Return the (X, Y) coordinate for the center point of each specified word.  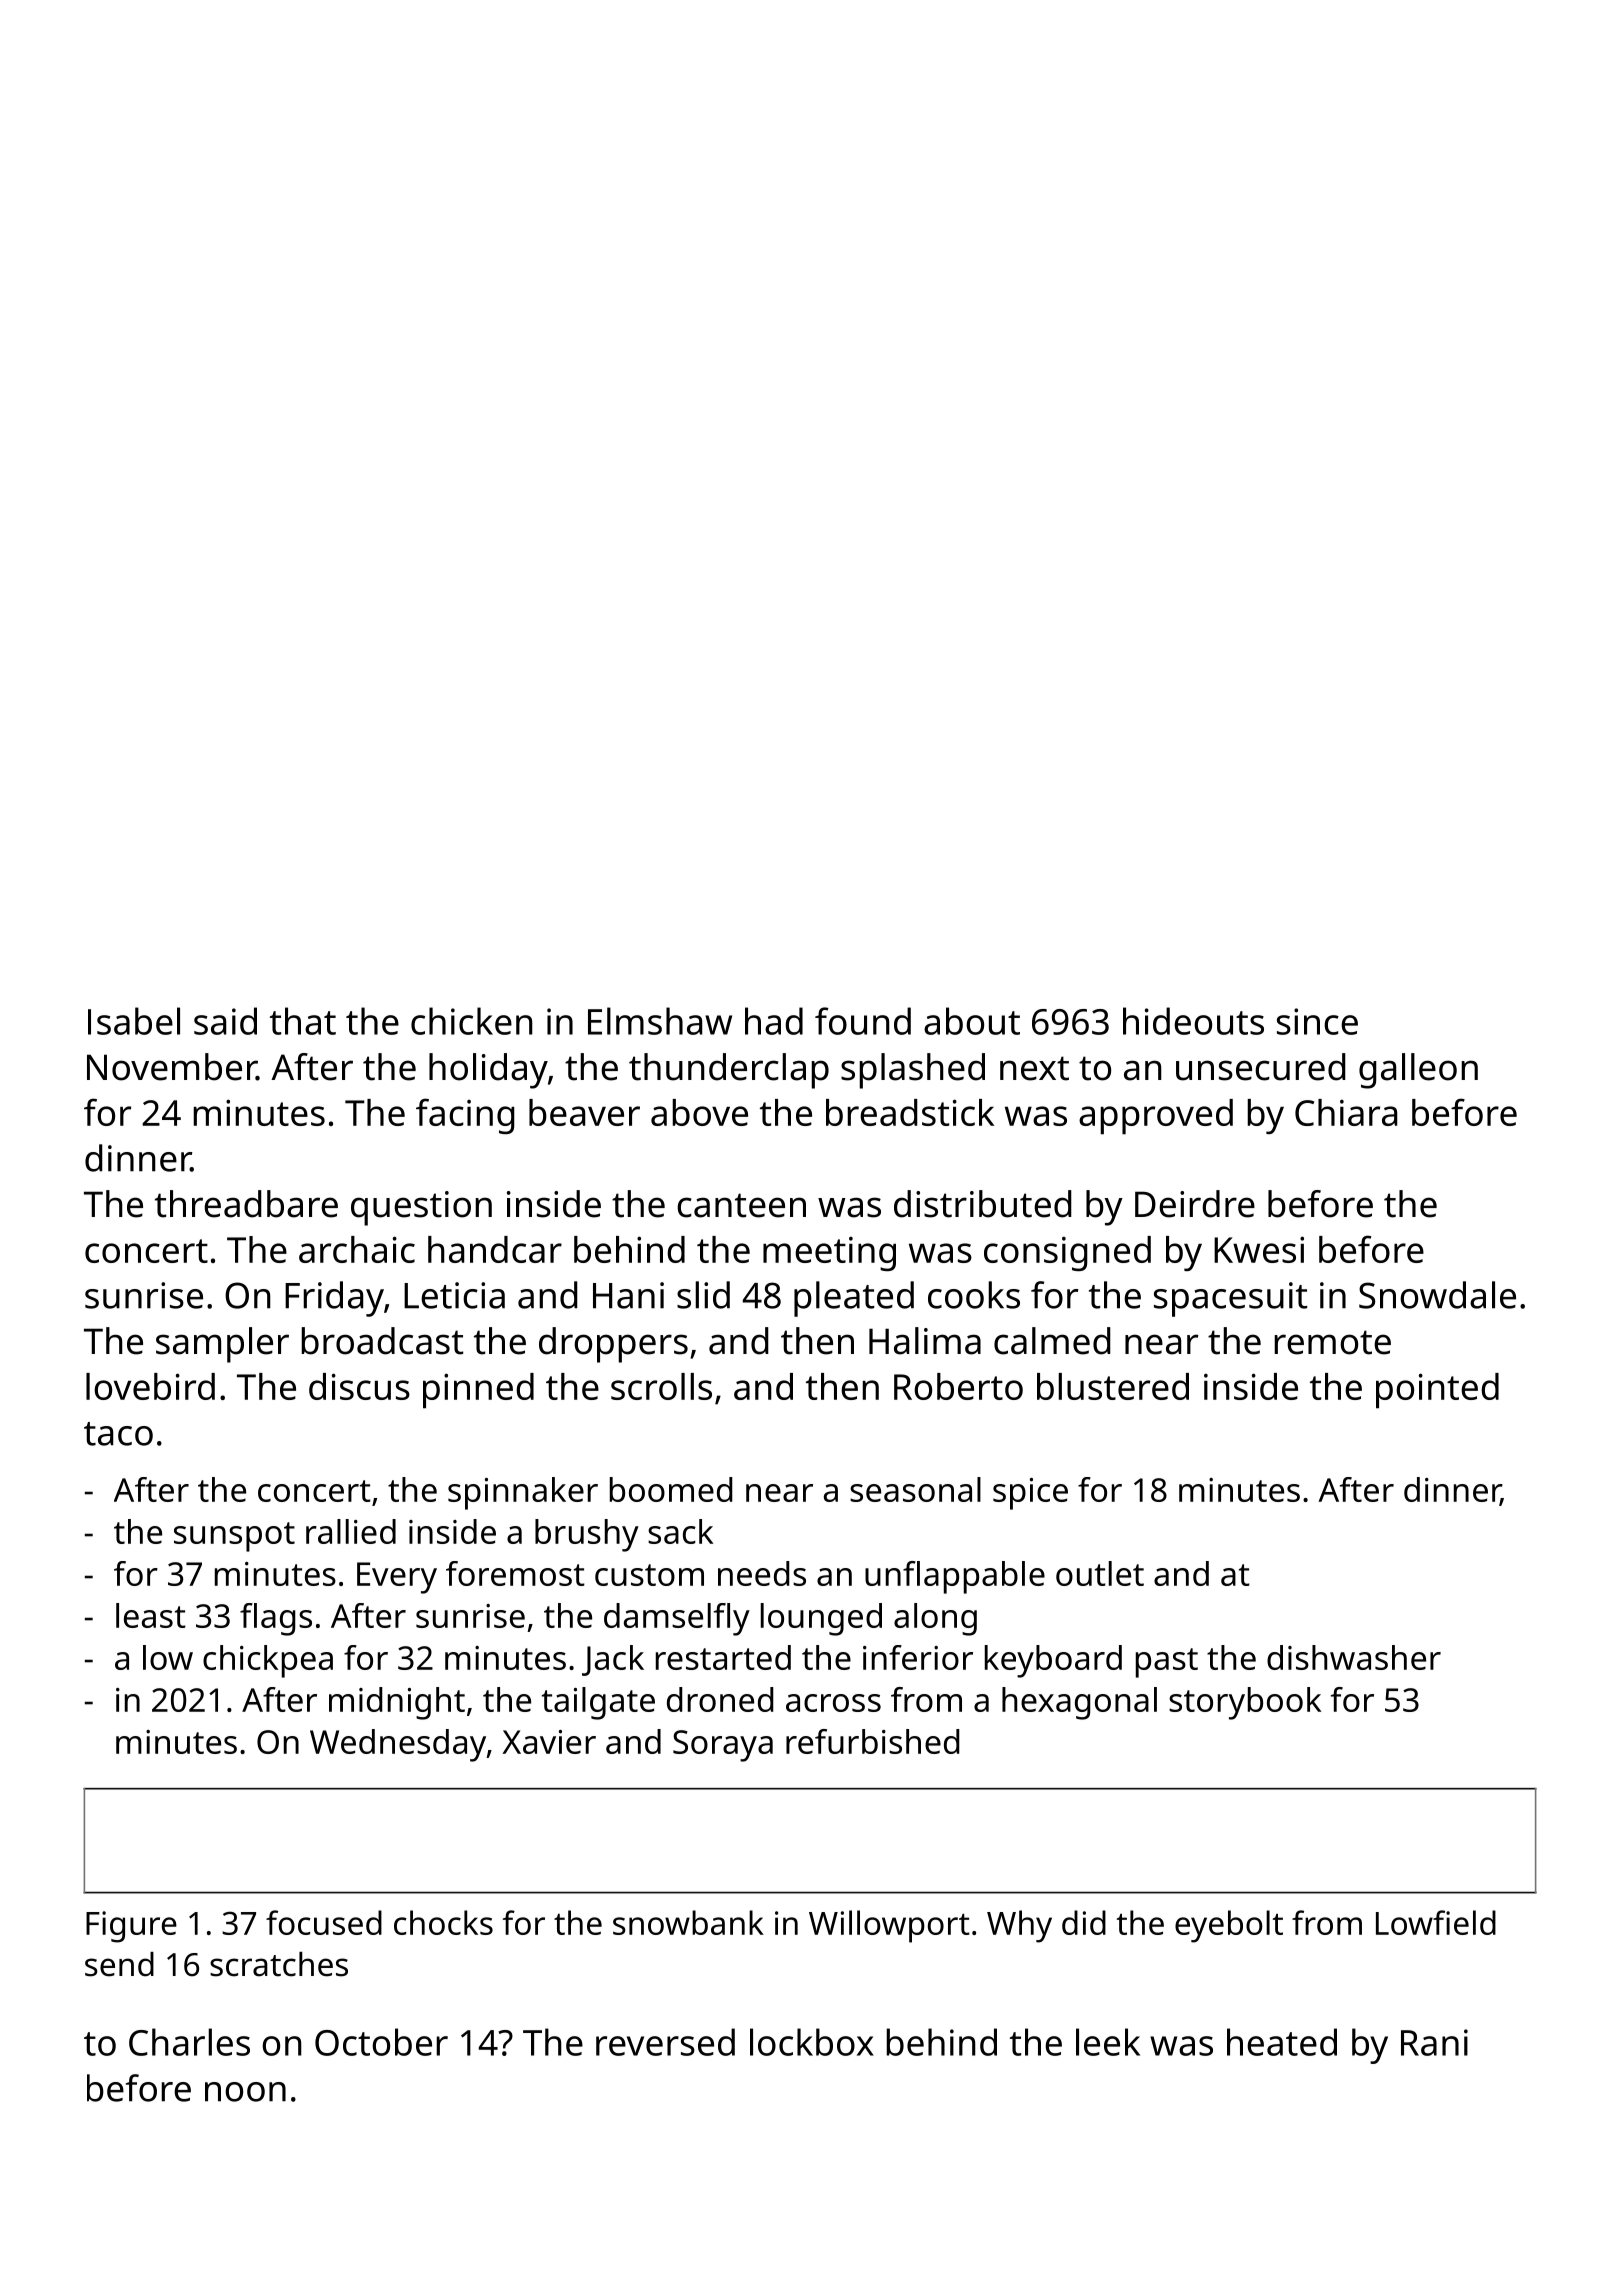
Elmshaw (660, 1021)
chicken (472, 1021)
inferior (918, 1657)
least (151, 1615)
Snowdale (1437, 1295)
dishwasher (1354, 1657)
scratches (279, 1964)
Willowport (889, 1926)
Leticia (454, 1295)
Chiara (1346, 1112)
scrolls (661, 1386)
